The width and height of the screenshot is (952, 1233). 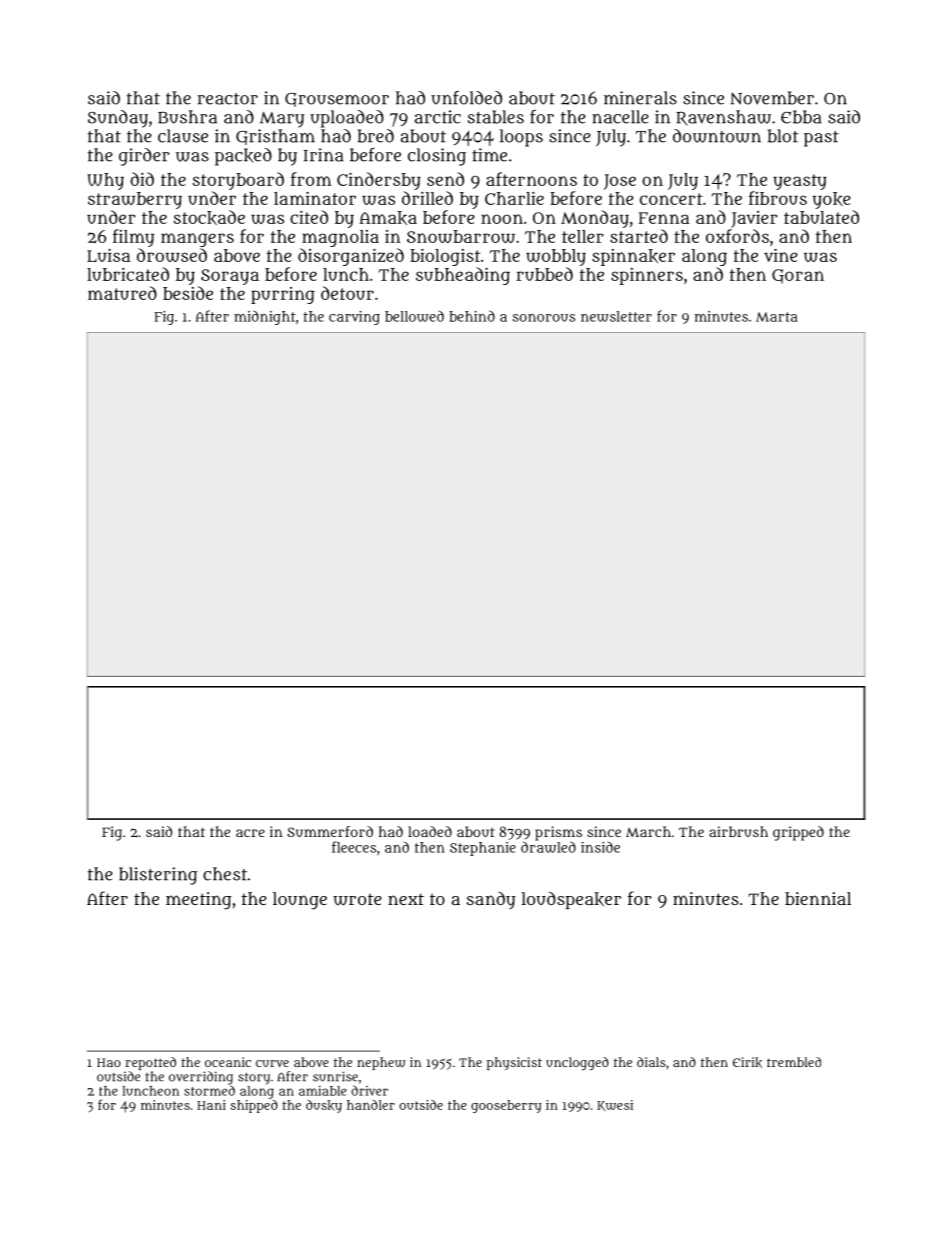 What do you see at coordinates (228, 99) in the screenshot?
I see `reactor` at bounding box center [228, 99].
